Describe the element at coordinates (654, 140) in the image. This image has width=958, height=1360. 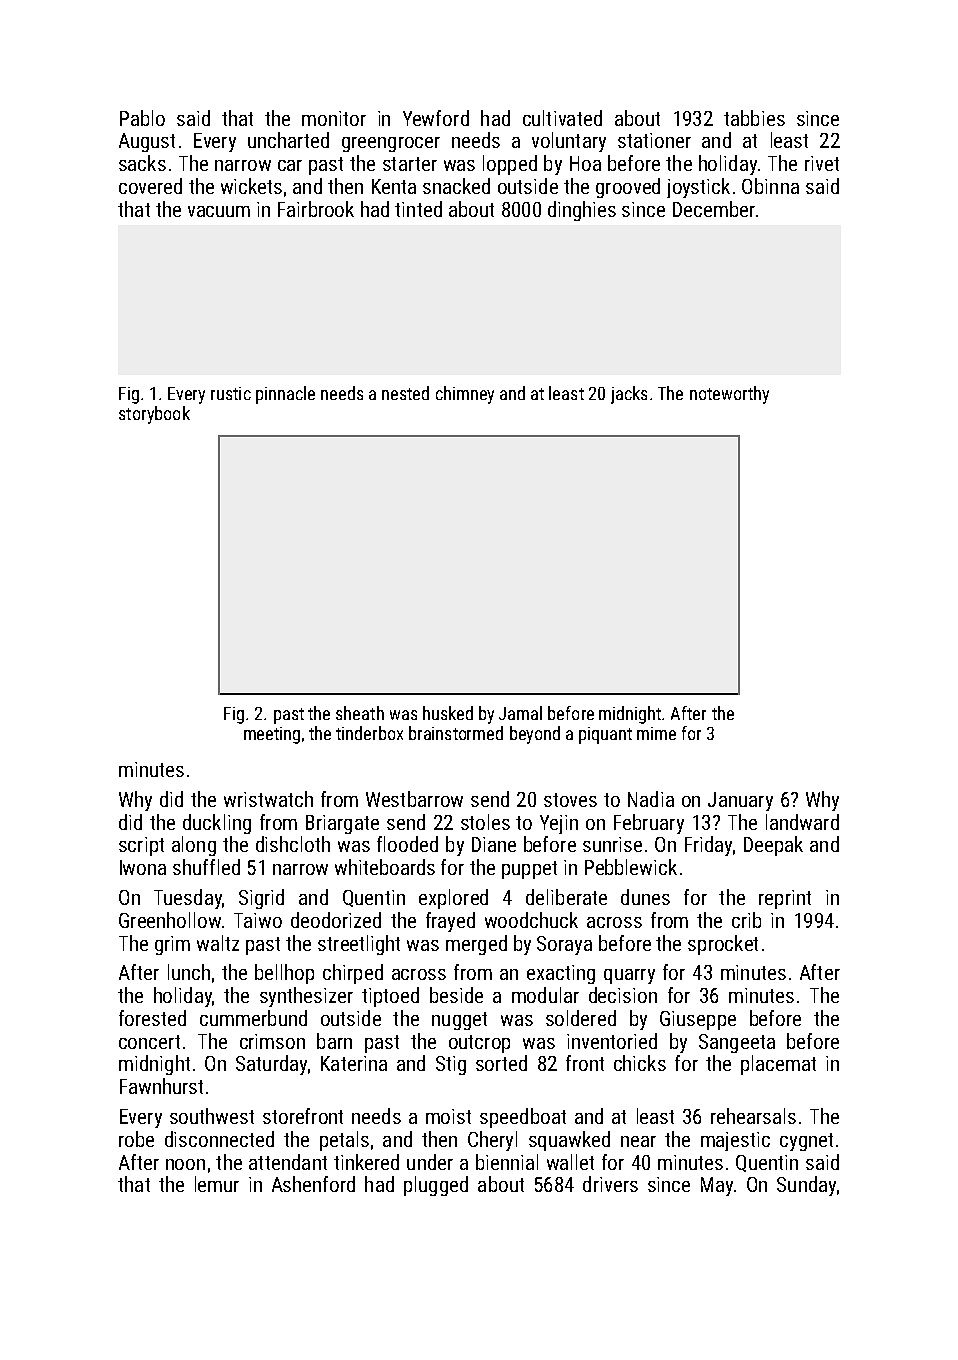
I see `stationer` at that location.
